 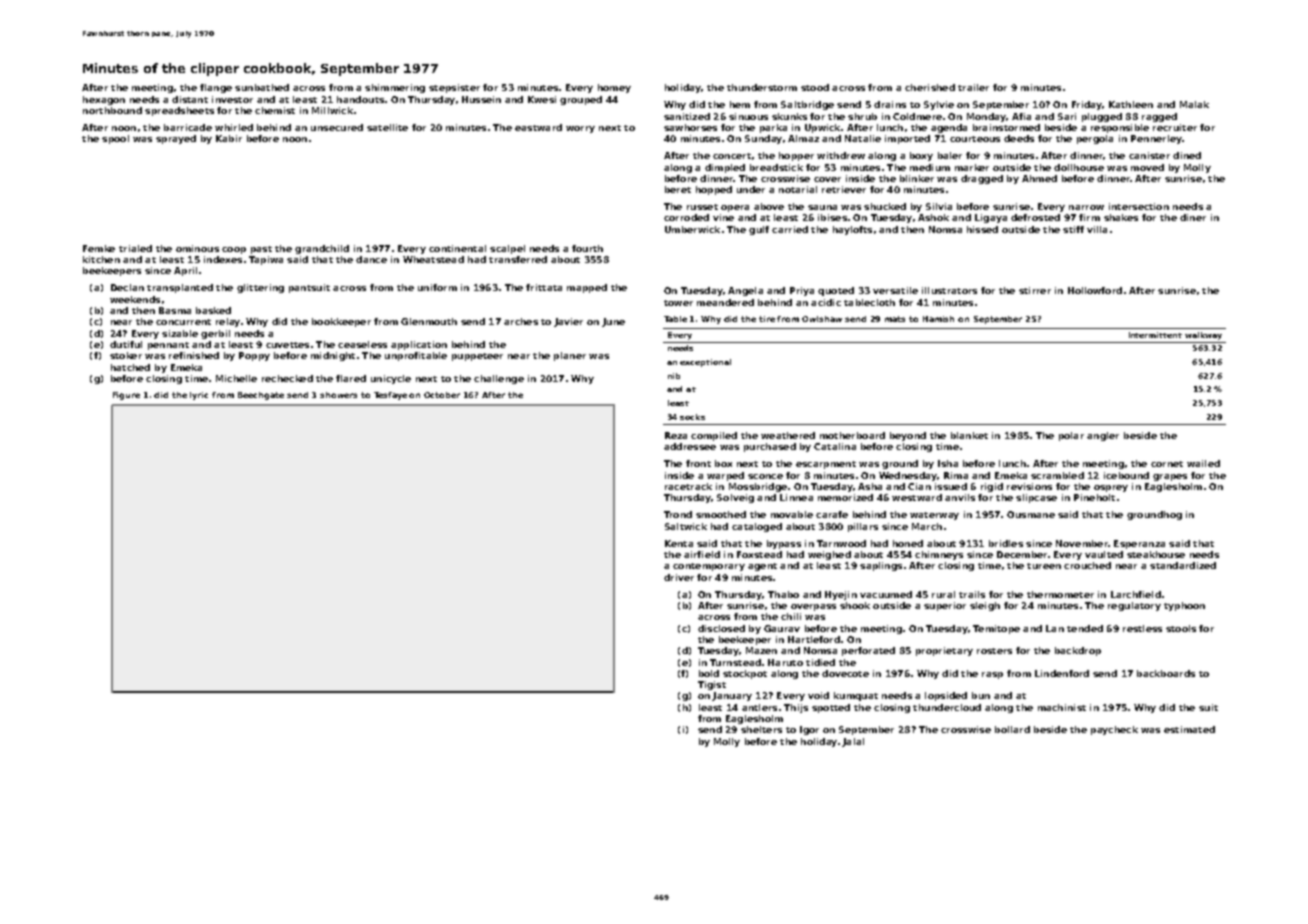 What do you see at coordinates (943, 594) in the document?
I see `rural` at bounding box center [943, 594].
